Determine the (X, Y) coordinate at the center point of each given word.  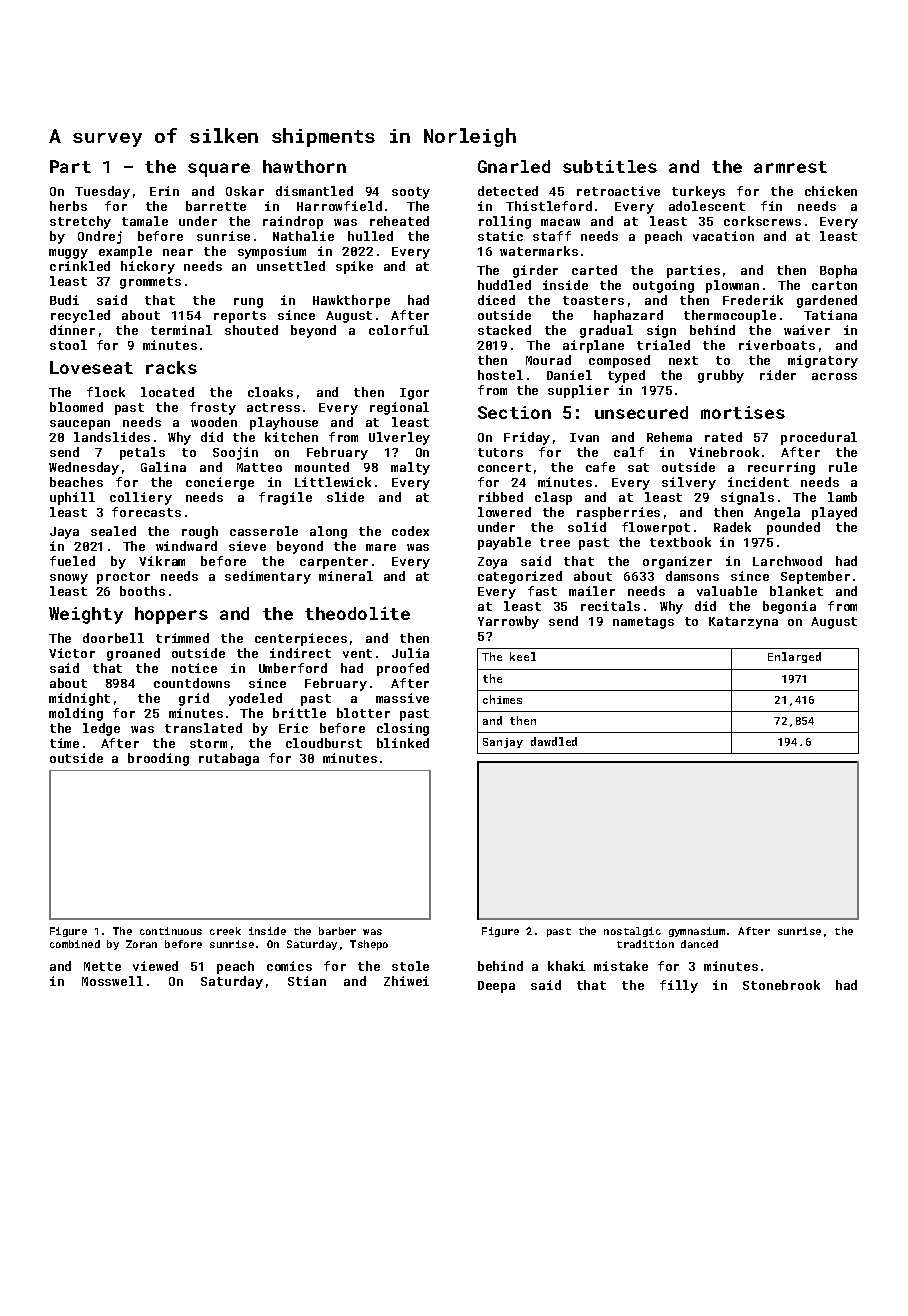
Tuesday (102, 192)
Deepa (496, 987)
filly (679, 986)
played (834, 513)
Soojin (235, 453)
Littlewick (333, 482)
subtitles (610, 166)
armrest (790, 167)
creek (225, 931)
